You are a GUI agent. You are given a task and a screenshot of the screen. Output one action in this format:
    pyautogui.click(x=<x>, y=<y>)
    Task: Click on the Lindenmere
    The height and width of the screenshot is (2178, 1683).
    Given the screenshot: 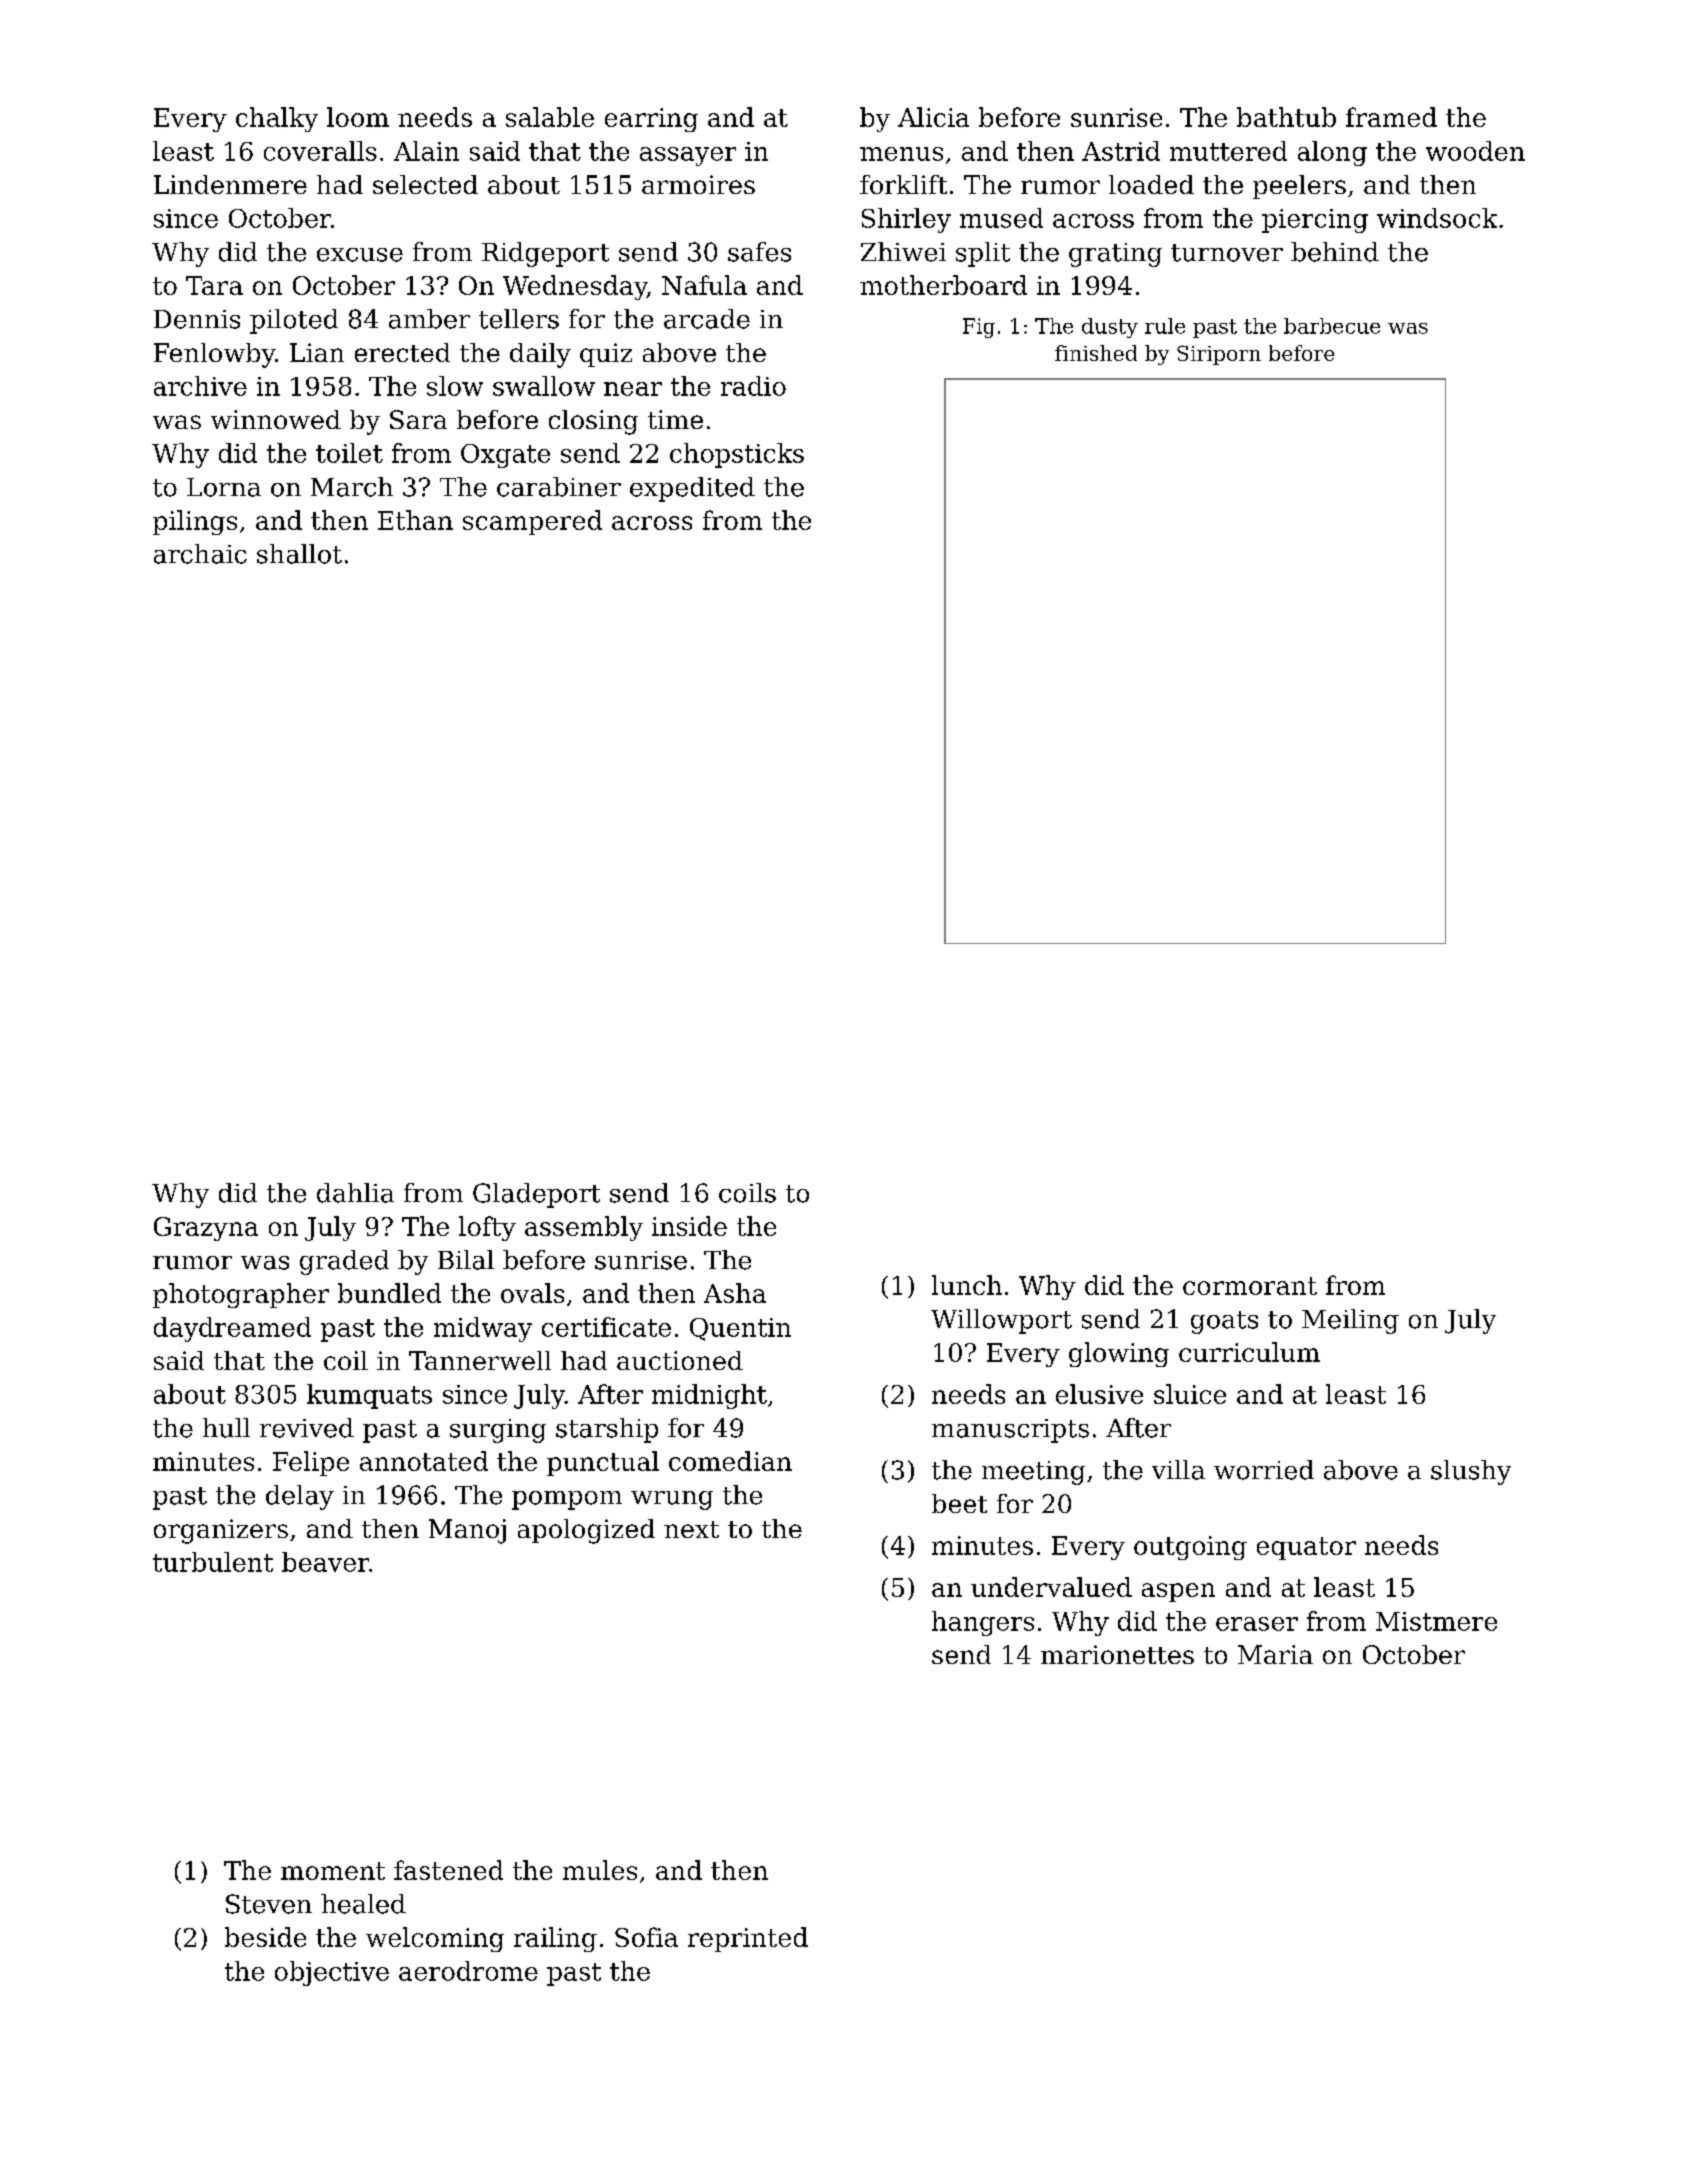 What is the action you would take?
    pyautogui.click(x=230, y=184)
